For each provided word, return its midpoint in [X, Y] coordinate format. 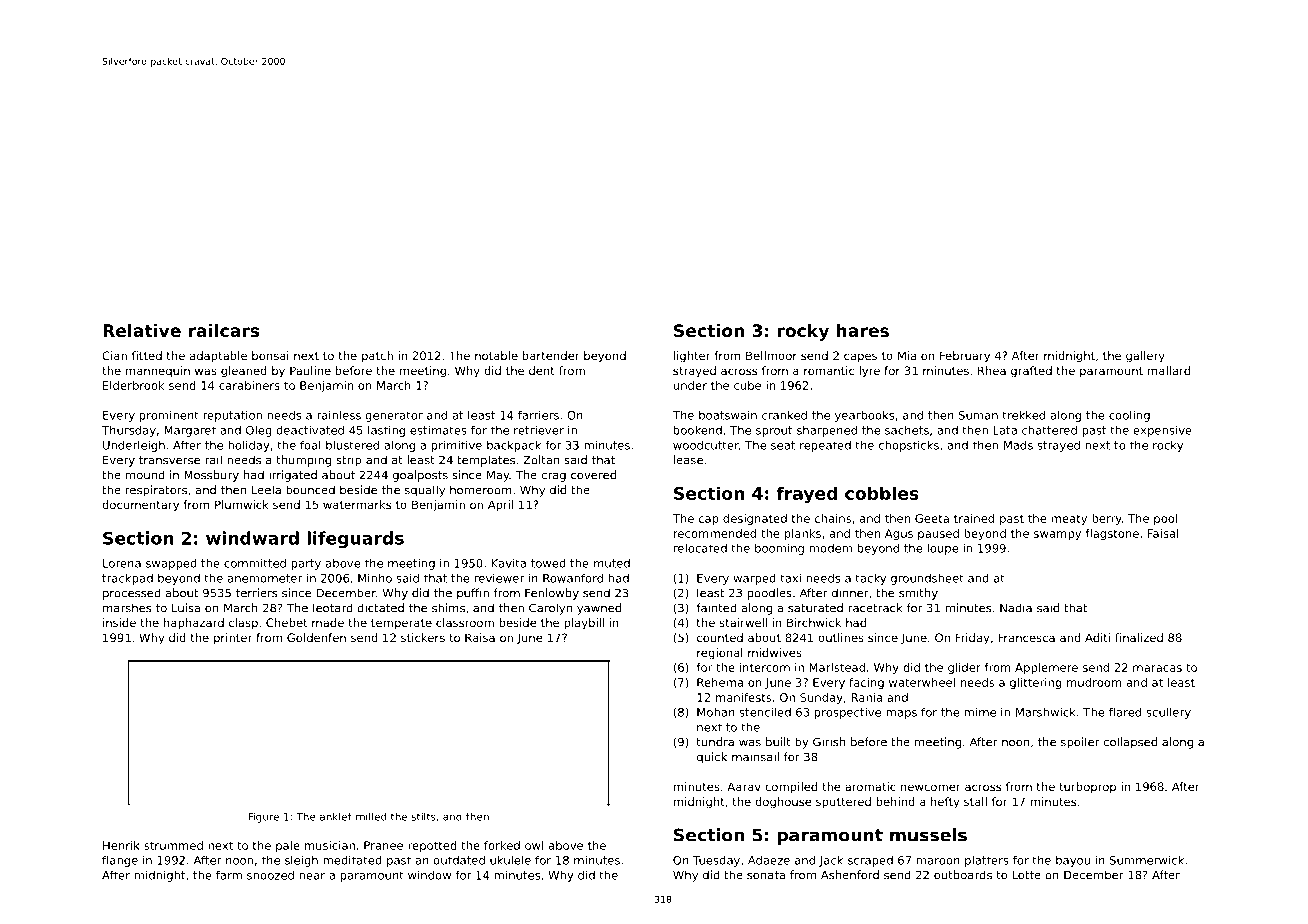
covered [593, 475]
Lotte [1026, 875]
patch [377, 357]
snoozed [270, 875]
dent [542, 370]
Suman [978, 415]
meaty [1069, 519]
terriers [256, 593]
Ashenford [850, 875]
